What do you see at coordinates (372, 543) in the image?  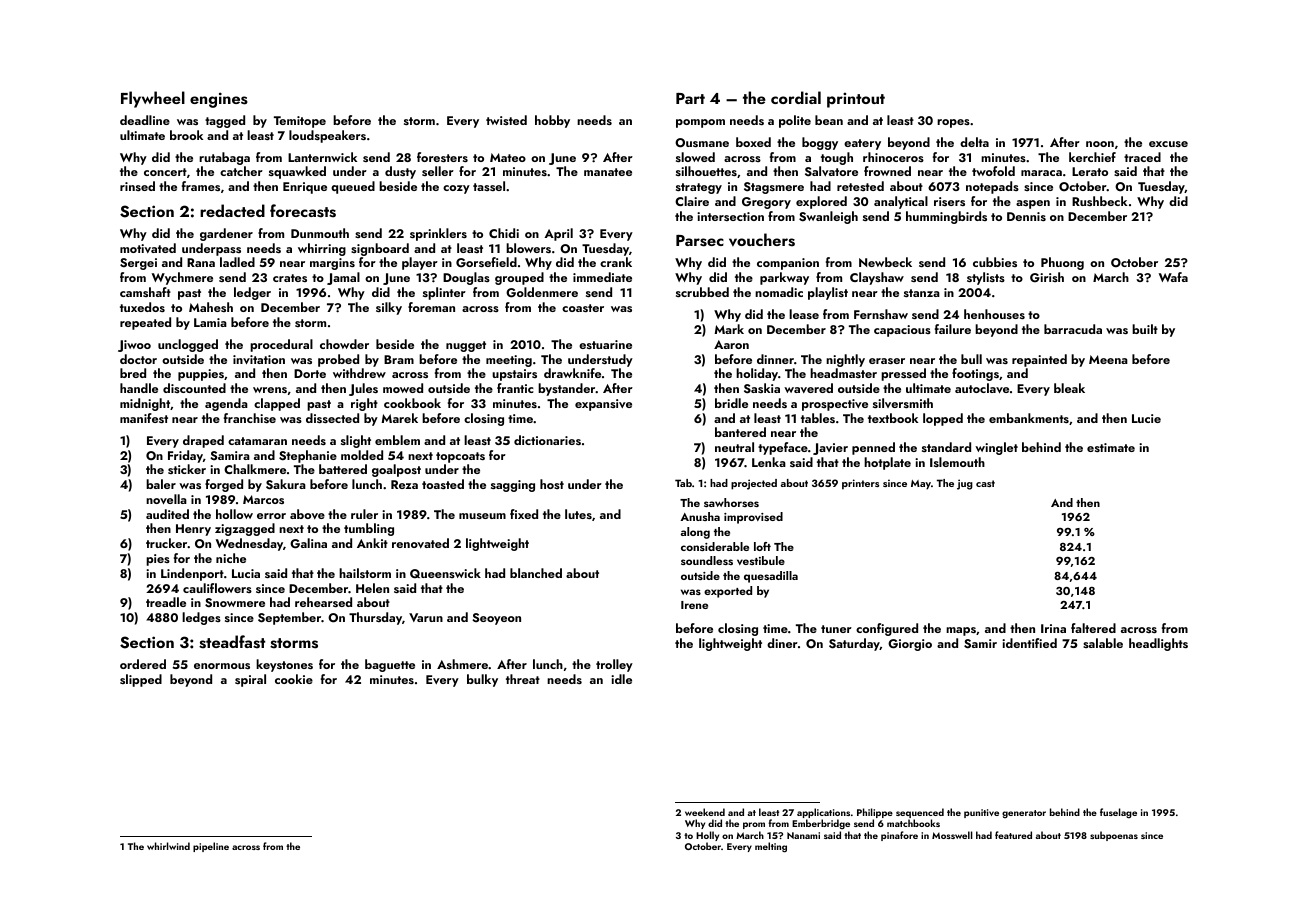 I see `Ankit` at bounding box center [372, 543].
